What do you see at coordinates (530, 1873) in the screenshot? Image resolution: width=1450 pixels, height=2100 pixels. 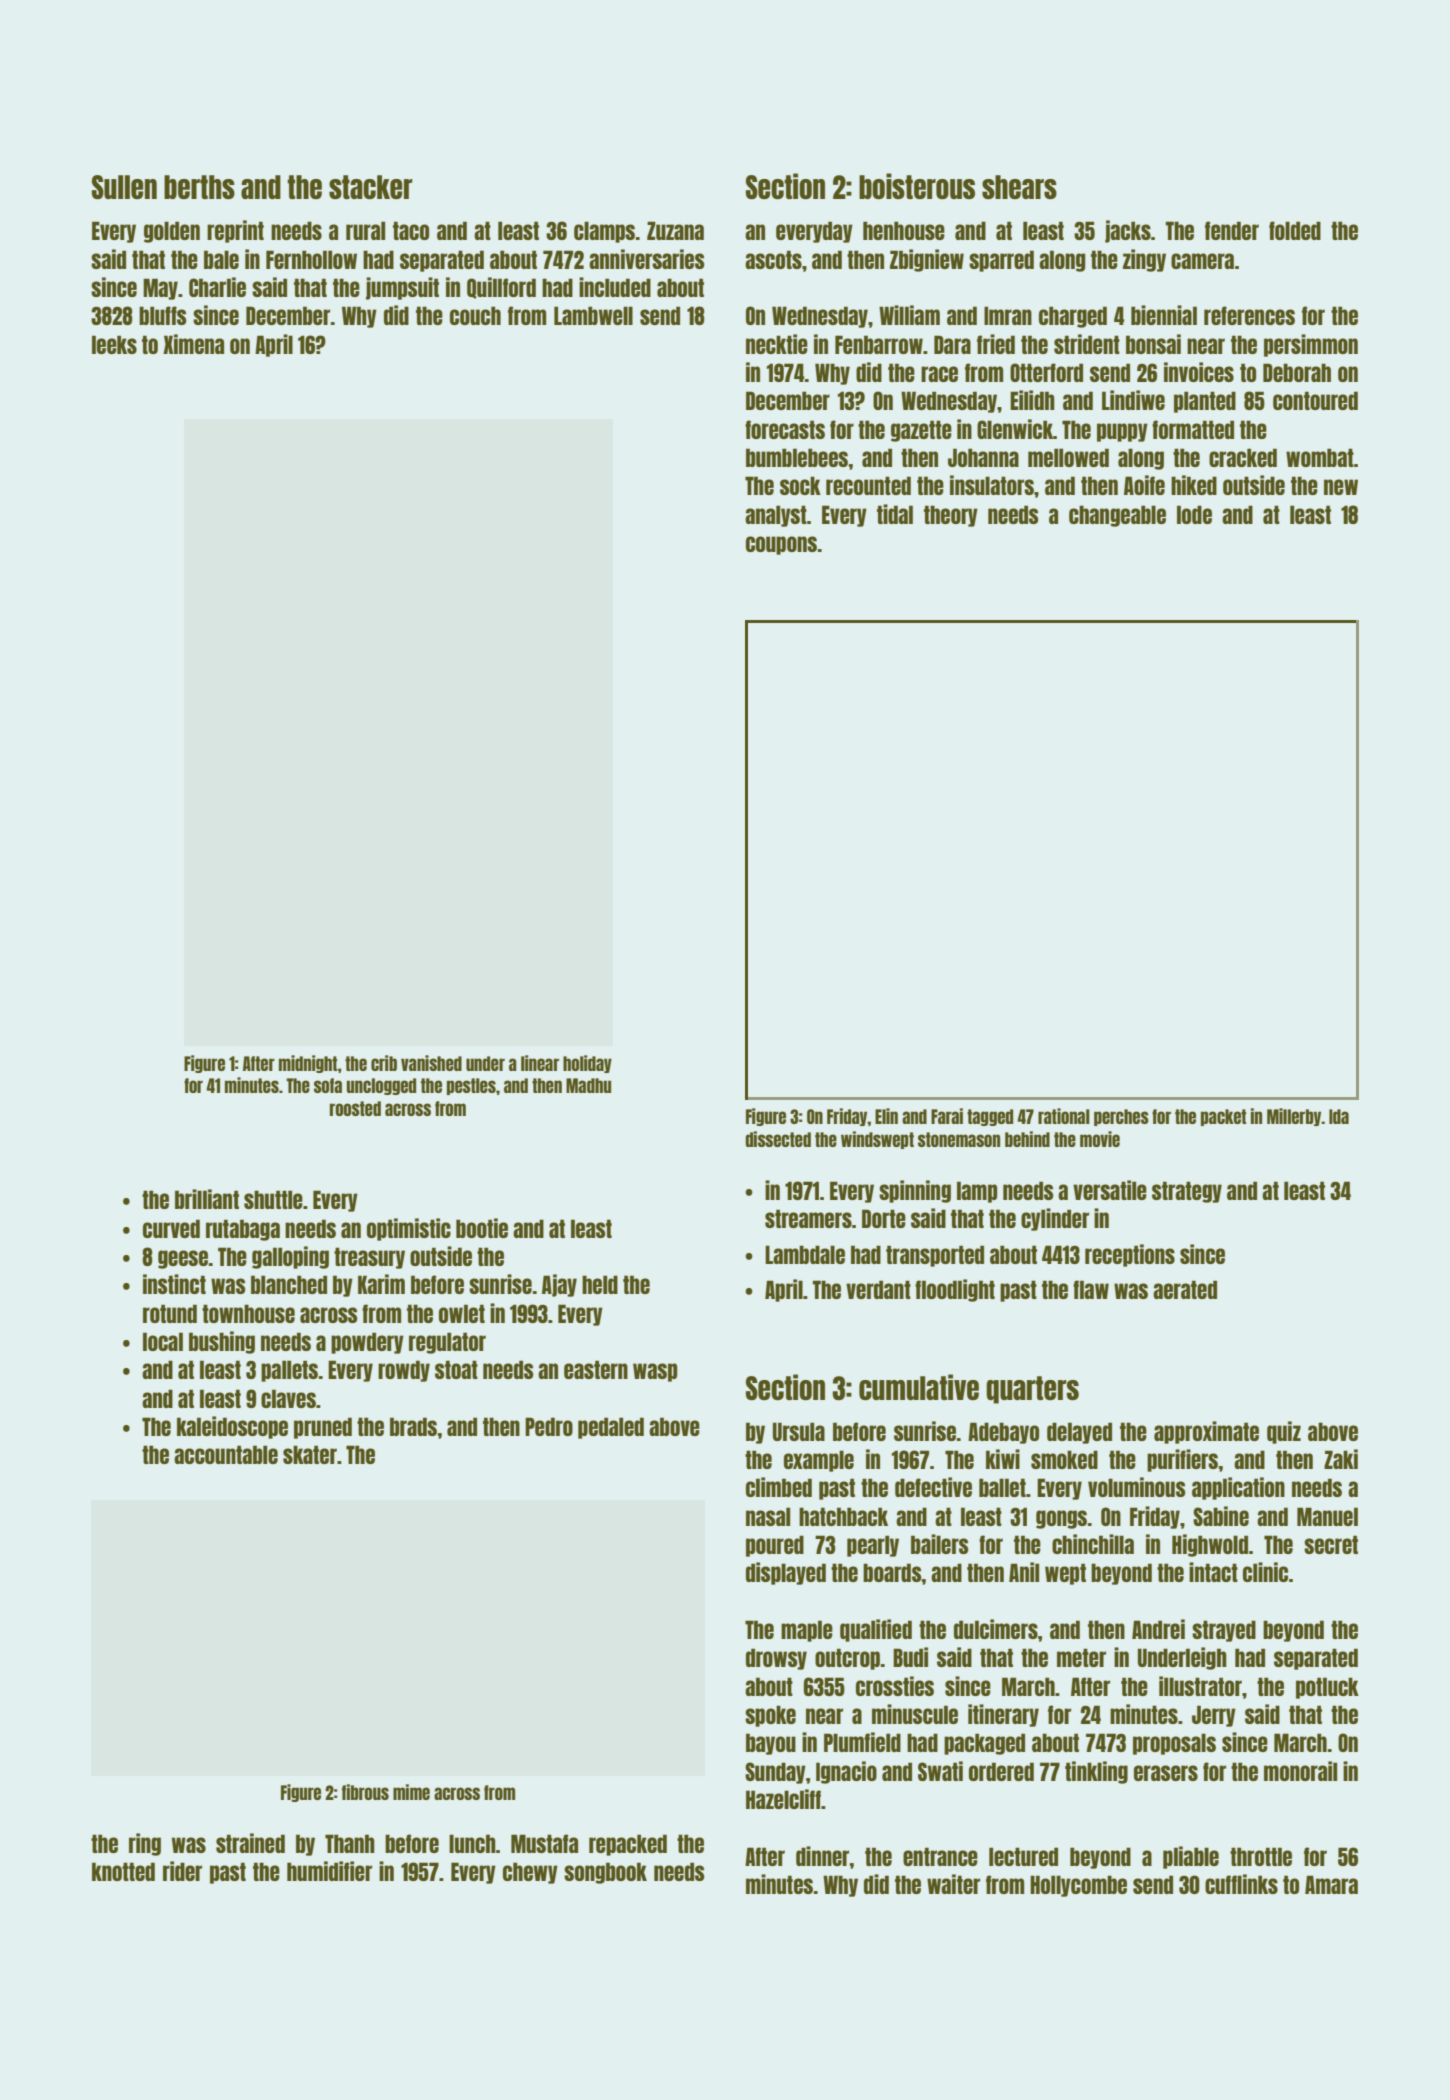 I see `chewy` at bounding box center [530, 1873].
